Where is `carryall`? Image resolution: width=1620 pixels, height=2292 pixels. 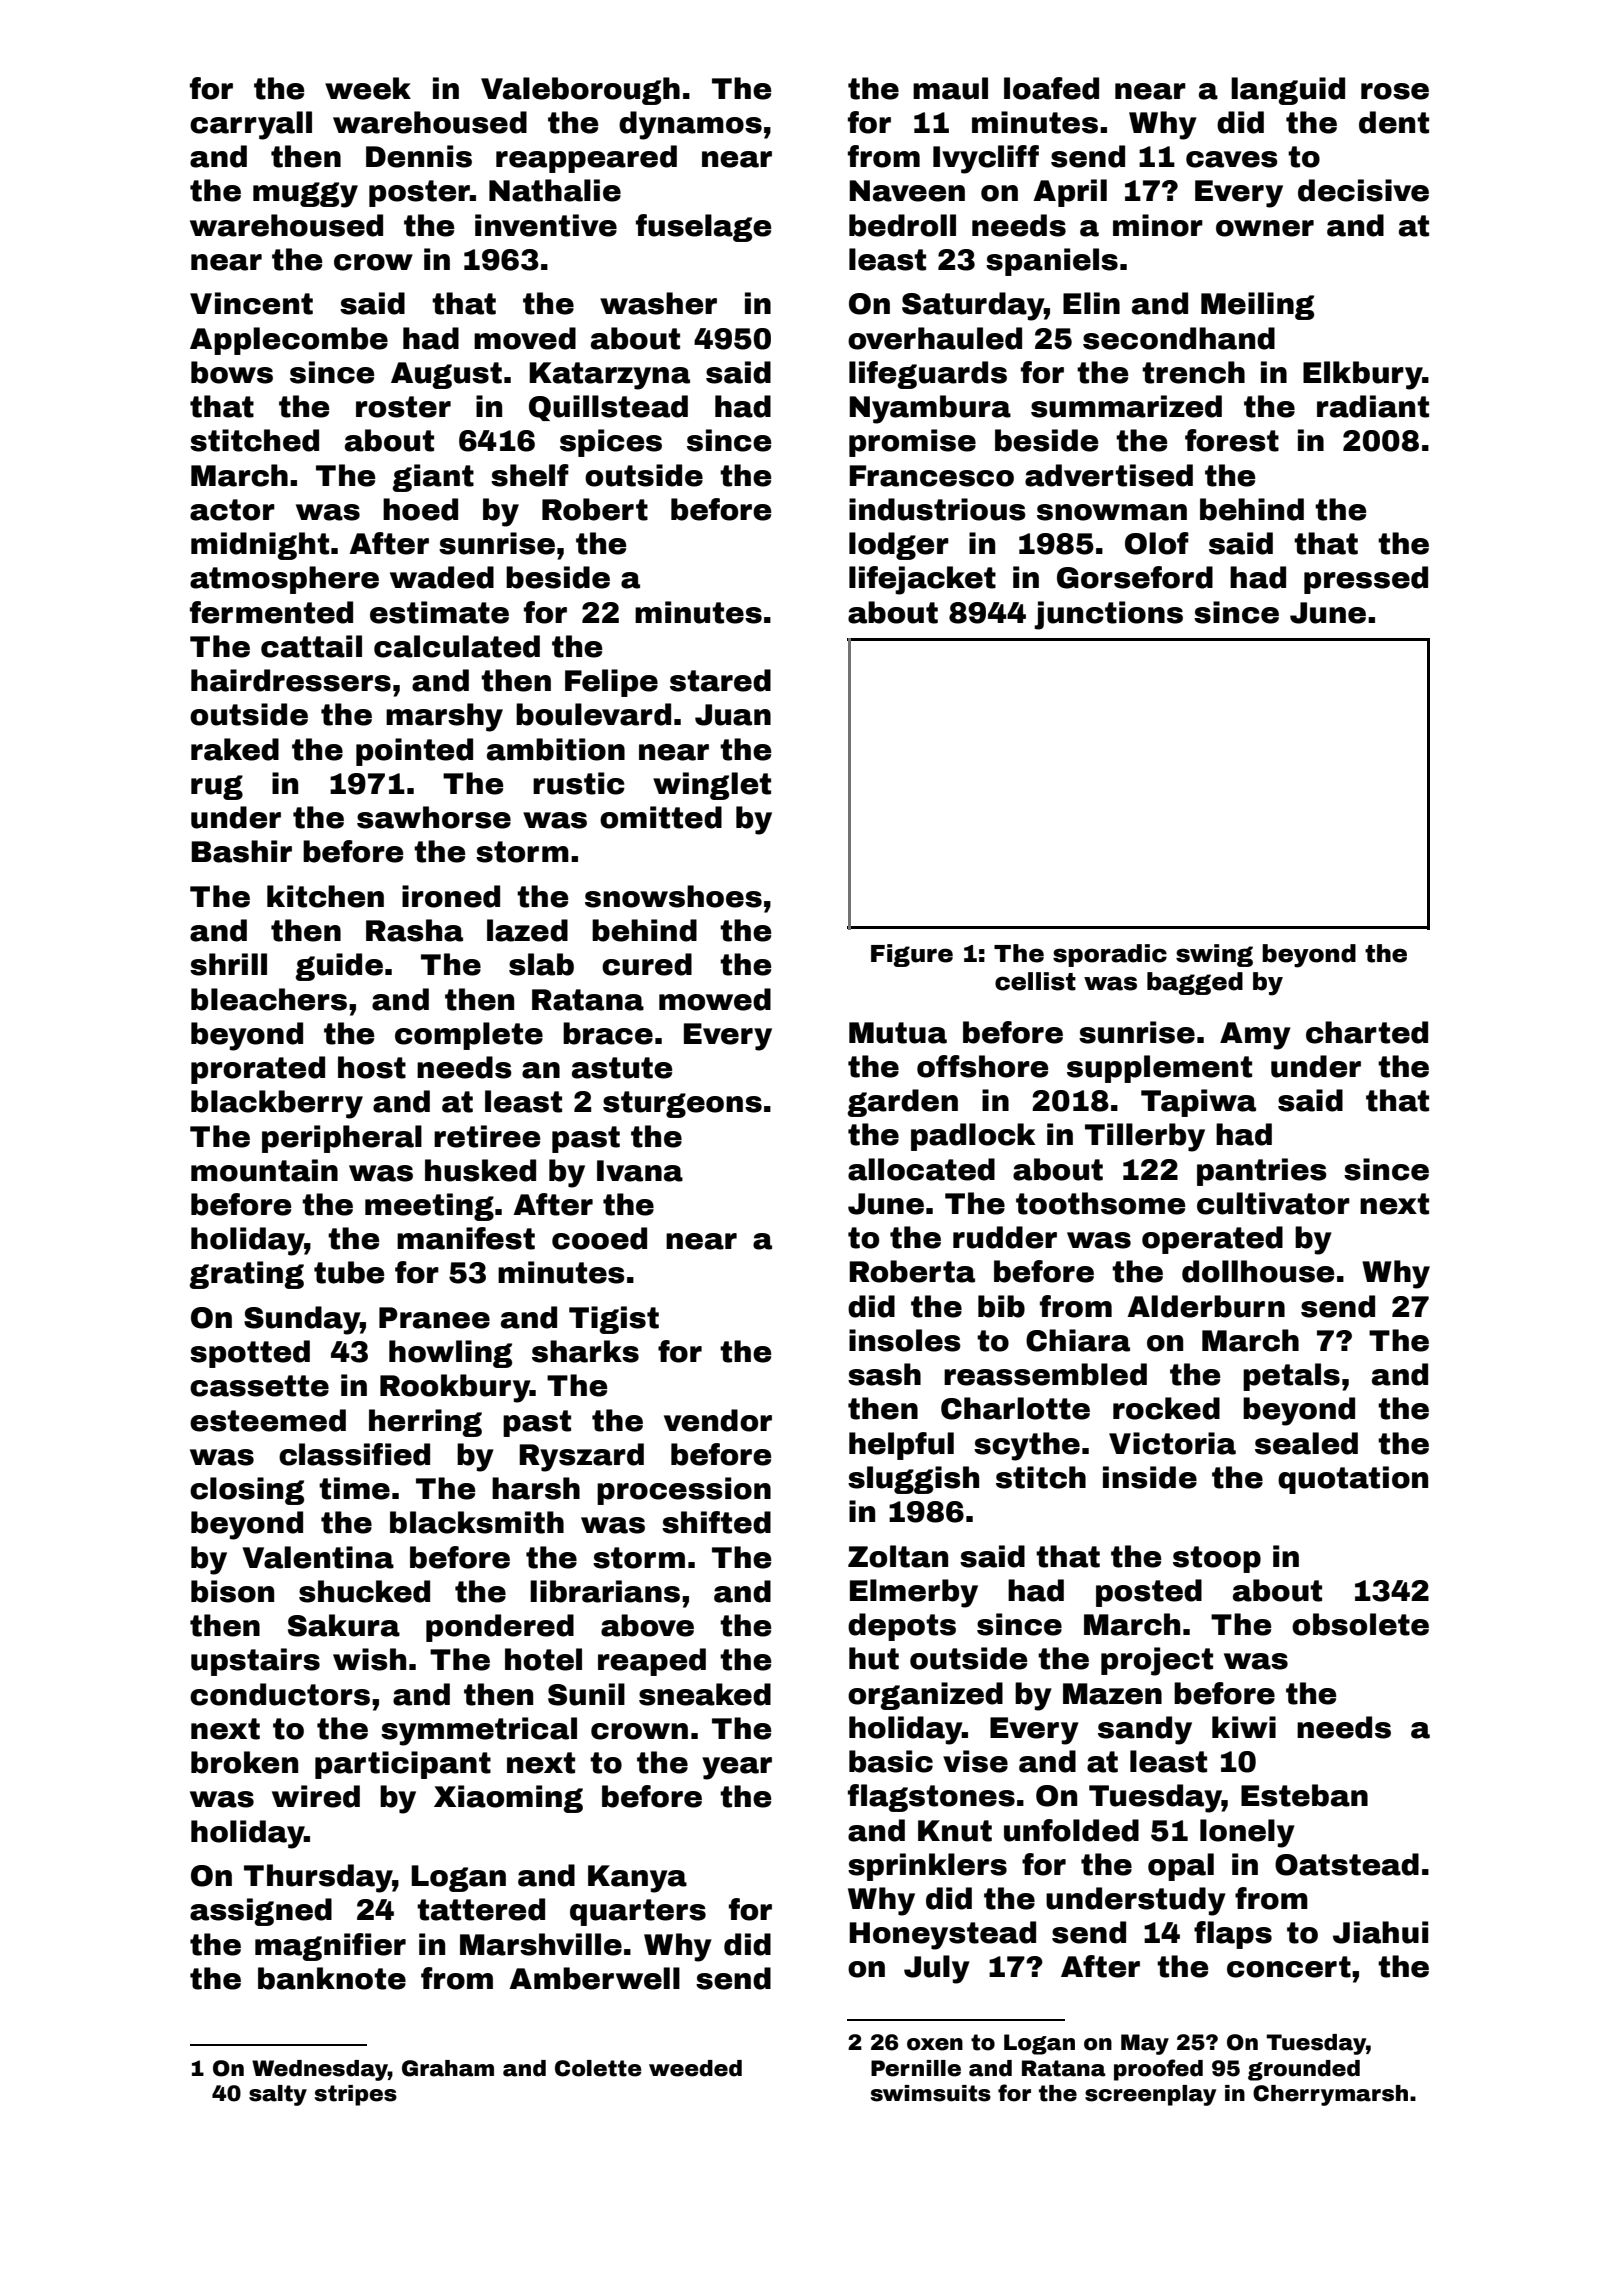 carryall is located at coordinates (251, 125).
